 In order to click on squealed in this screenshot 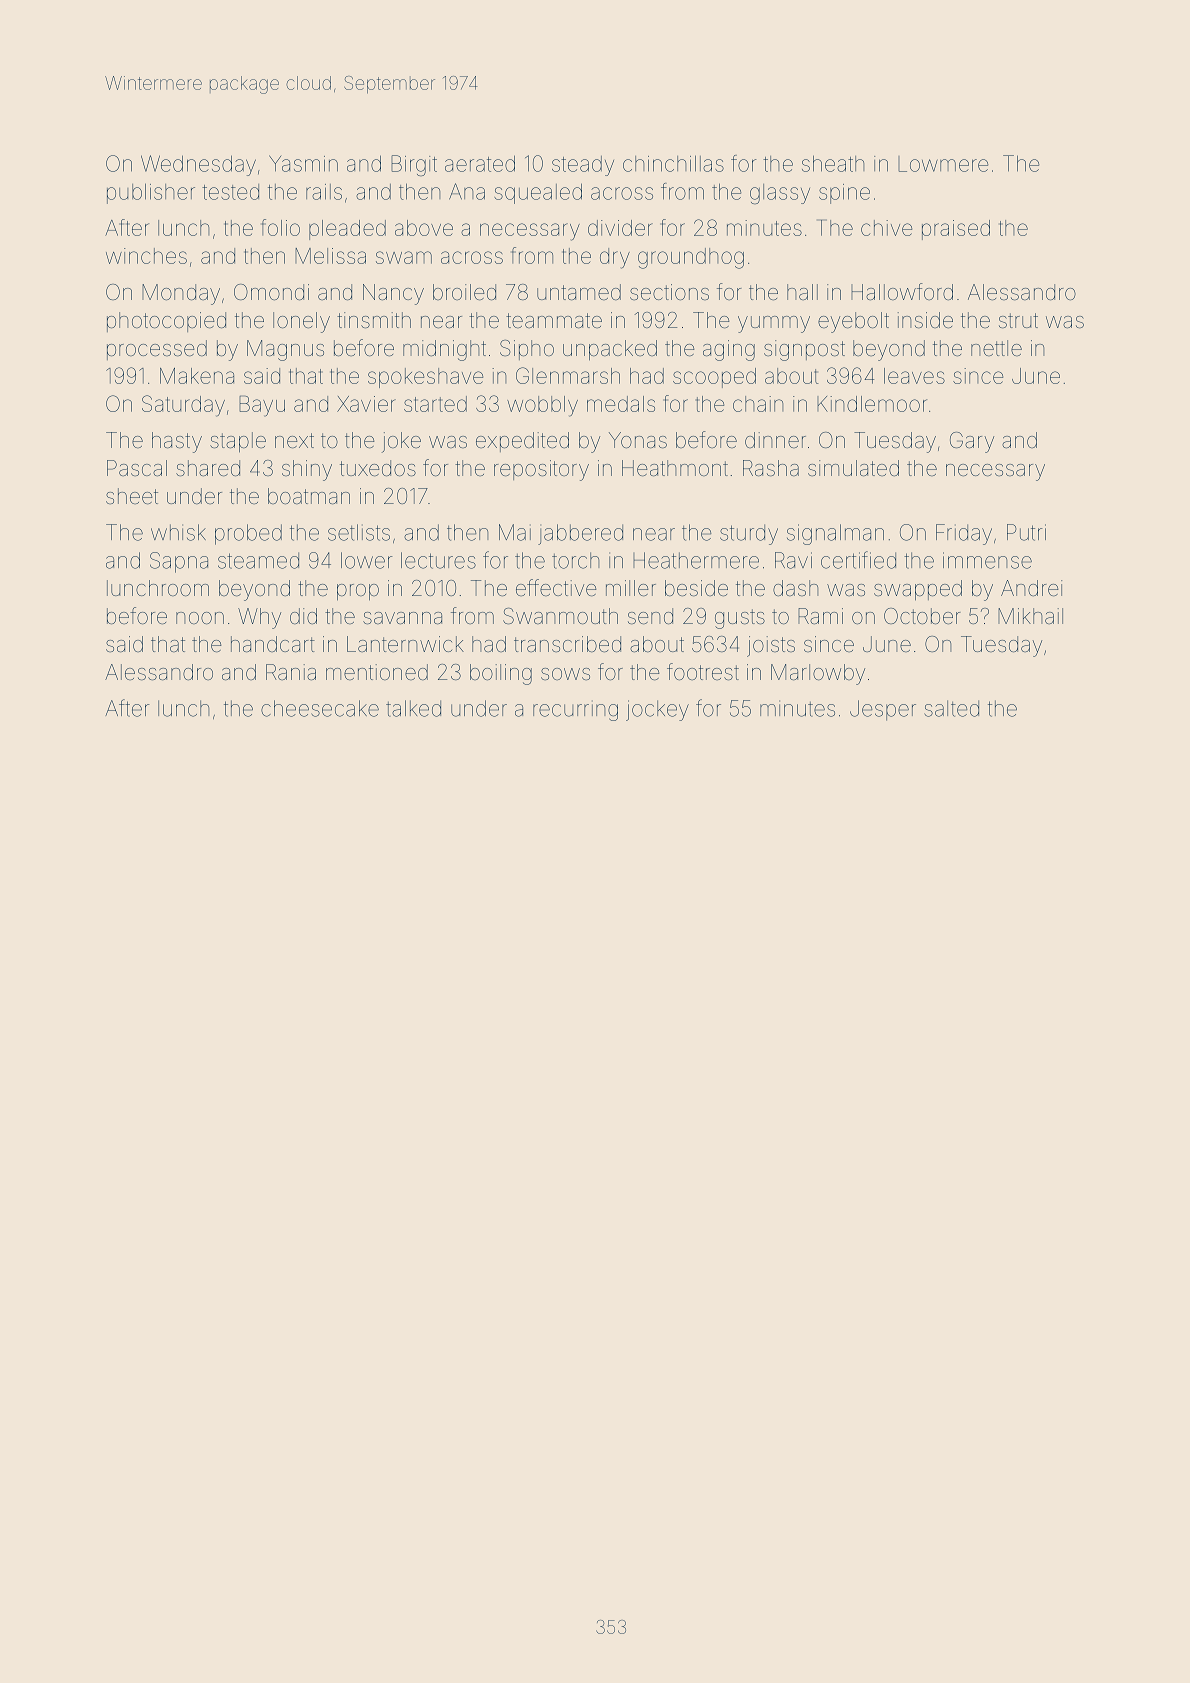, I will do `click(538, 193)`.
